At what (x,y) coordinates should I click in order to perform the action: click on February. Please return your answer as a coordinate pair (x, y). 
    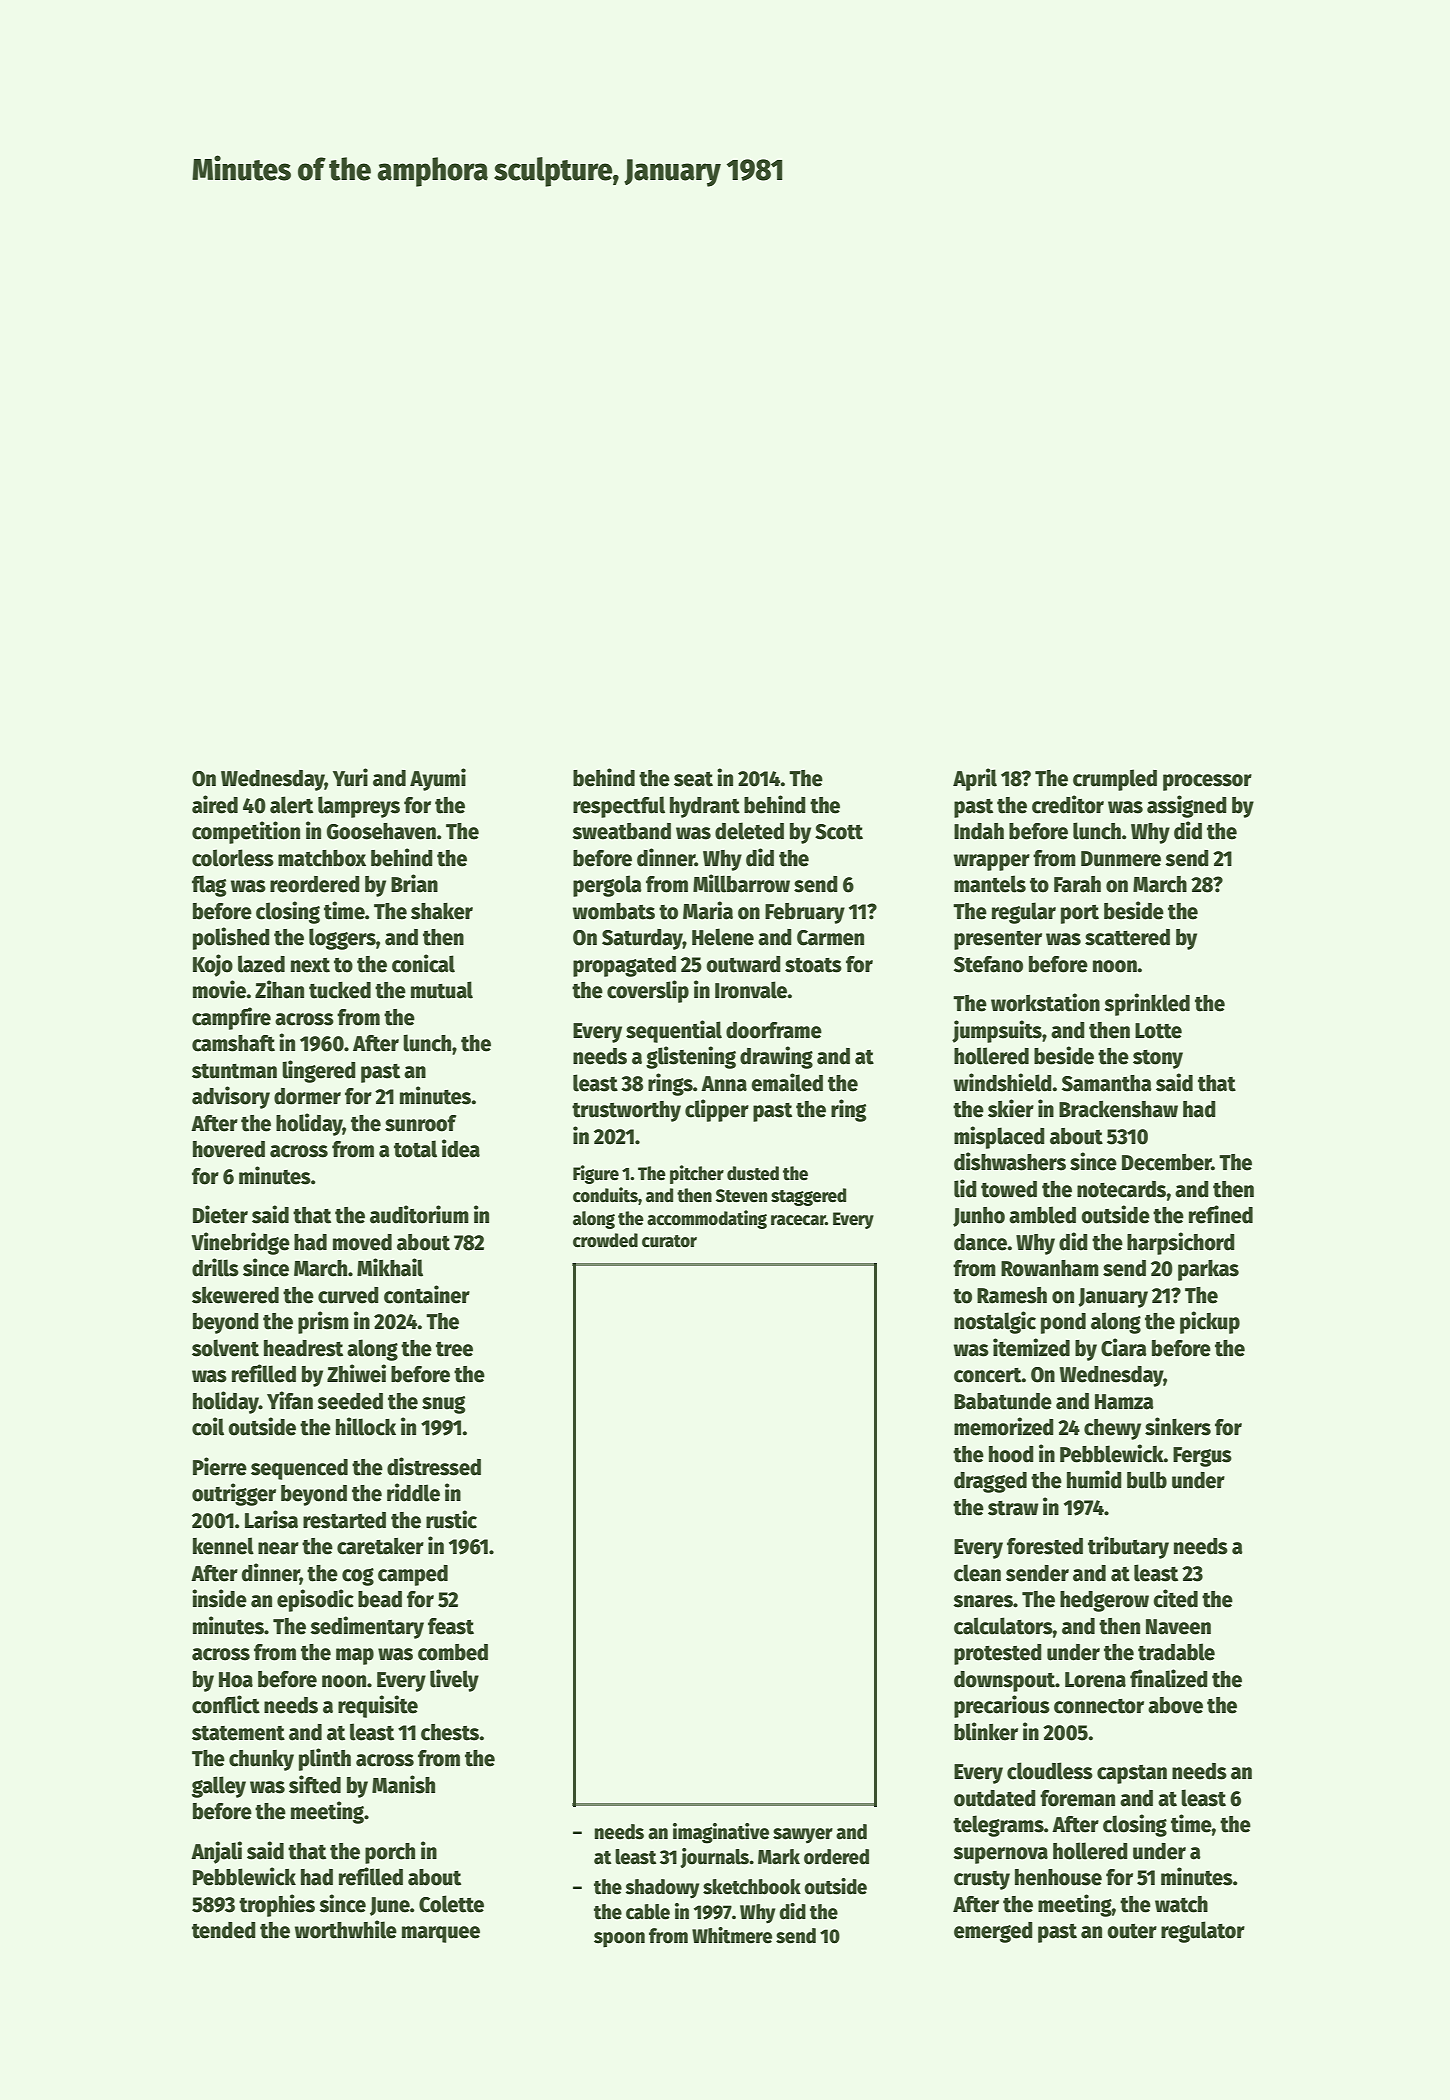
    Looking at the image, I should click on (805, 913).
